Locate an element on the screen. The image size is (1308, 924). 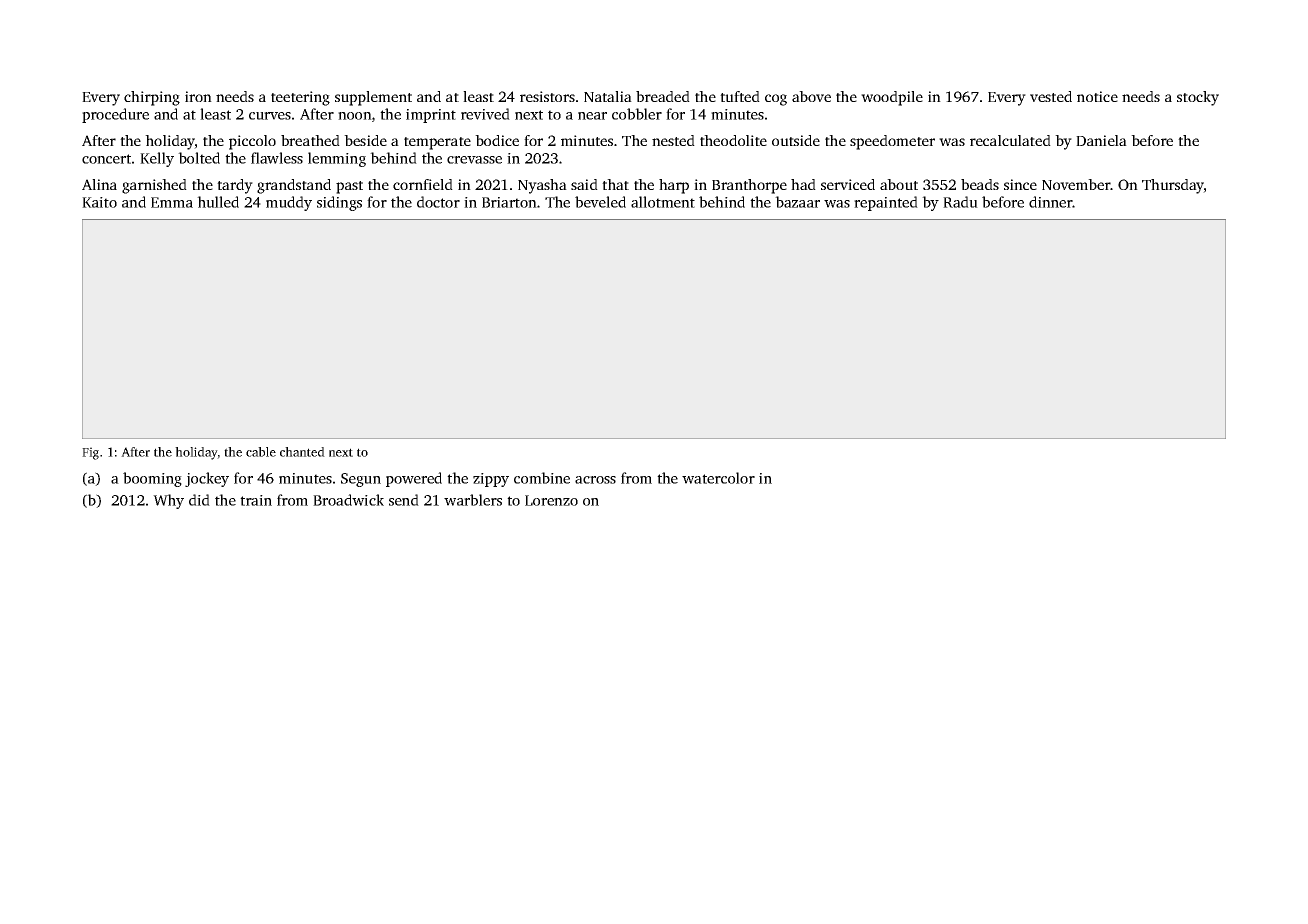
noon is located at coordinates (355, 116).
